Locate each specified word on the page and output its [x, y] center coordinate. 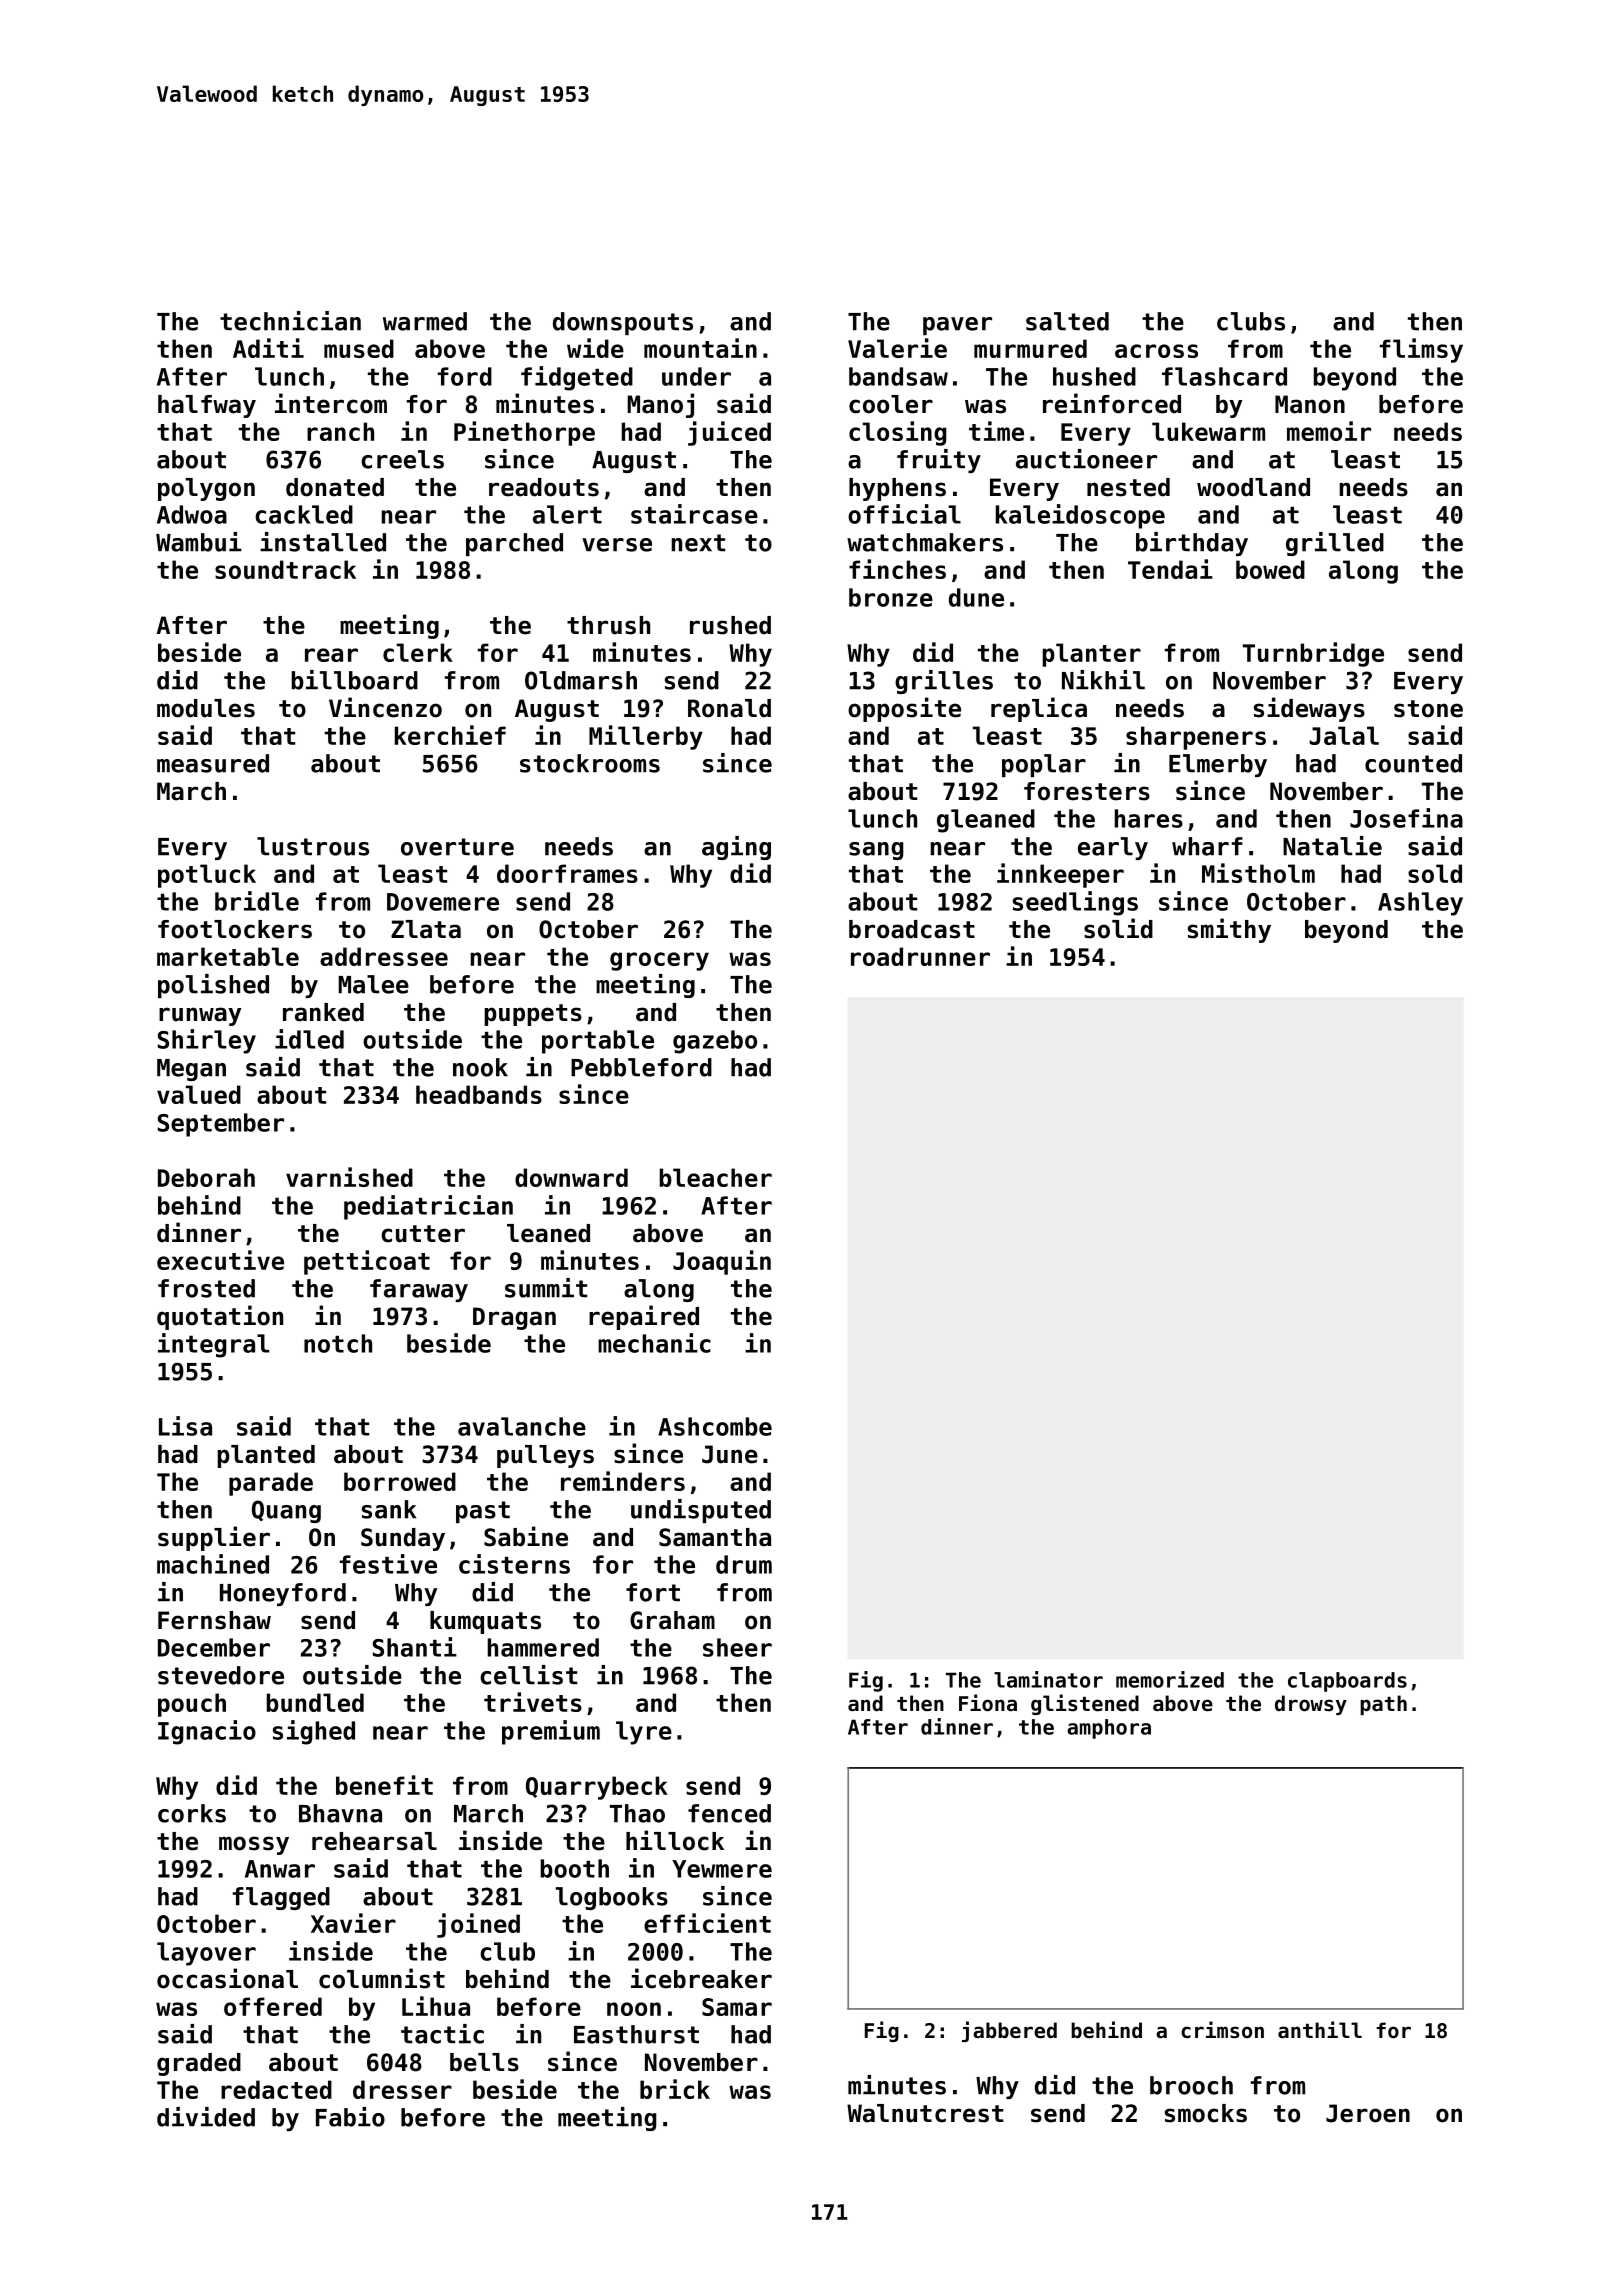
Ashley [1420, 904]
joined [478, 1925]
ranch [340, 431]
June [730, 1454]
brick [675, 2089]
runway [200, 1016]
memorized [1170, 1679]
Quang [286, 1511]
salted [1067, 321]
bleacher [715, 1177]
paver [957, 326]
